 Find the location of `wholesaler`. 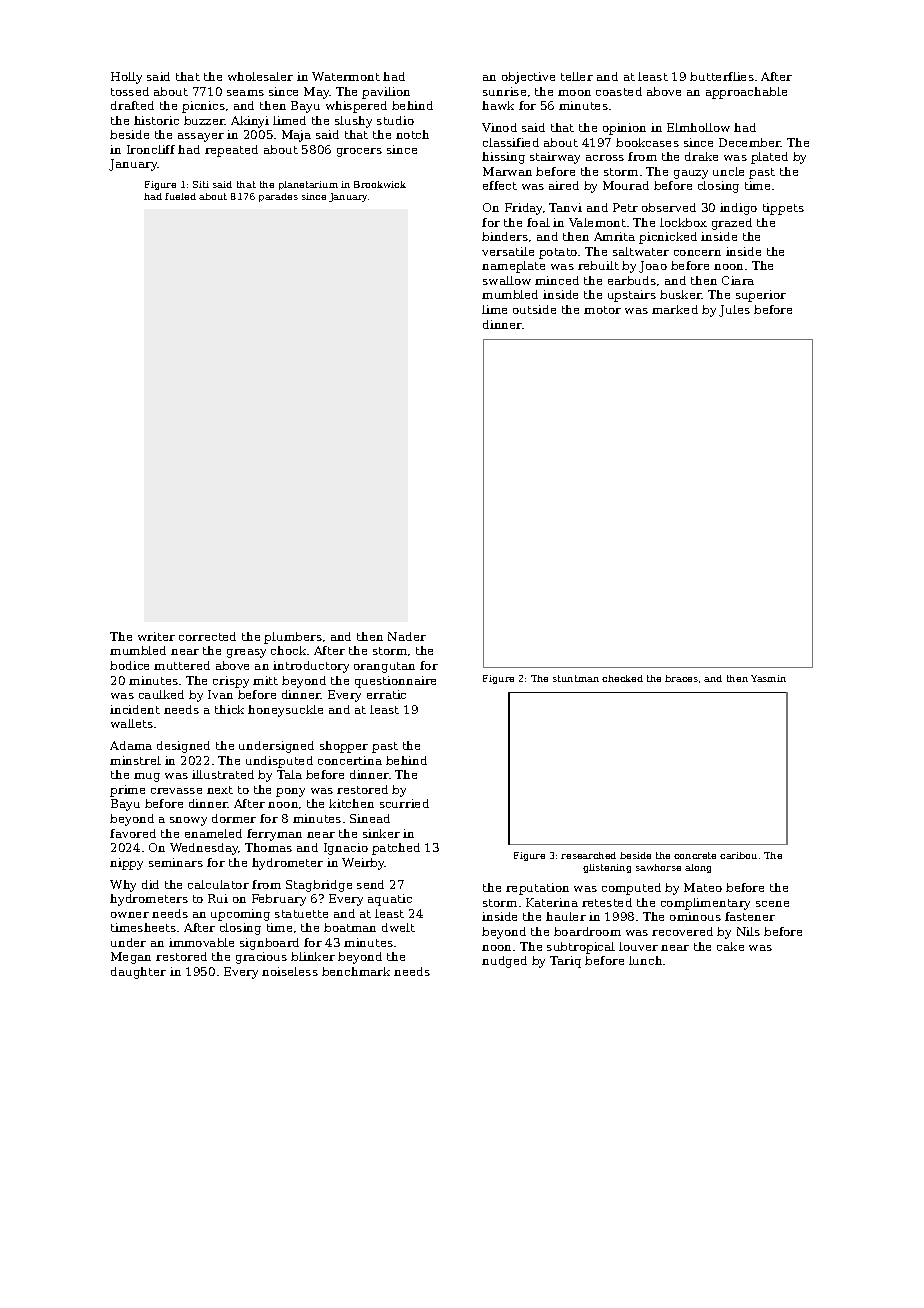

wholesaler is located at coordinates (260, 76).
